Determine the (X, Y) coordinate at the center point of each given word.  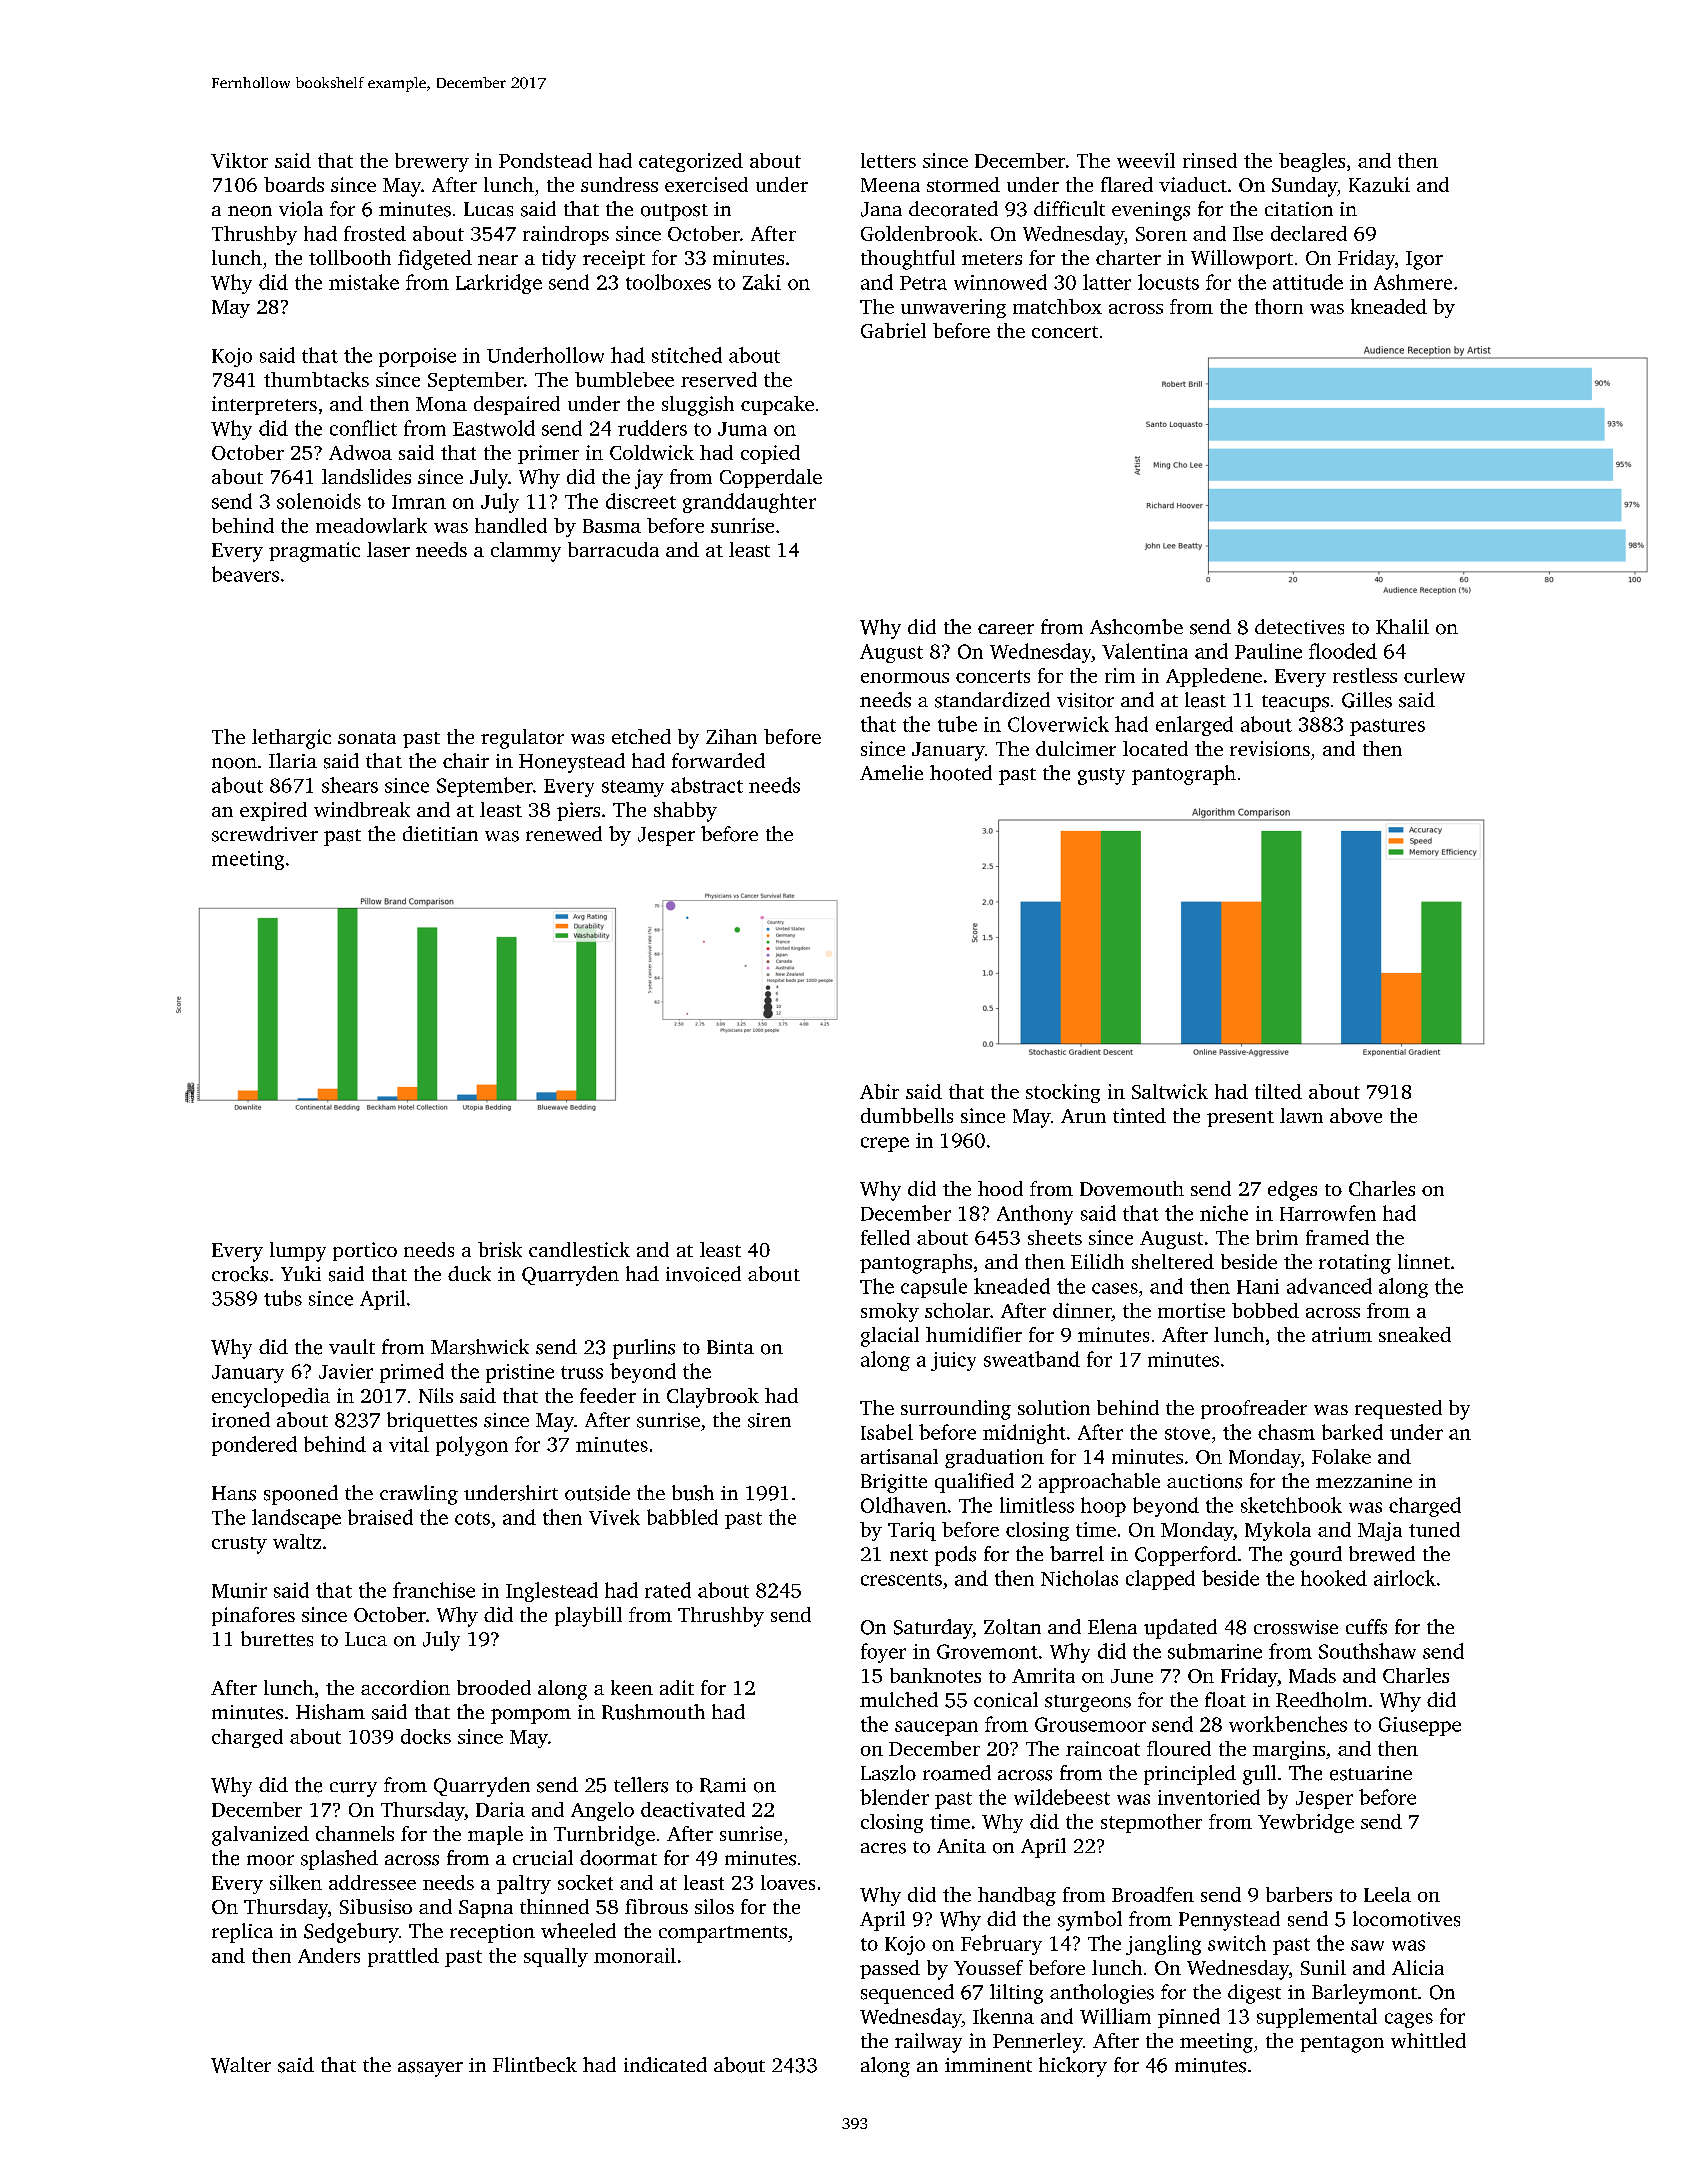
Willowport (1242, 259)
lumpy (298, 1252)
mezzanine (1364, 1481)
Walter (241, 2065)
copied (770, 454)
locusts (1168, 282)
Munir (239, 1590)
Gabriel (893, 330)
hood (1000, 1188)
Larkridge (499, 284)
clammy (526, 552)
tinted (1139, 1115)
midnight (1024, 1434)
